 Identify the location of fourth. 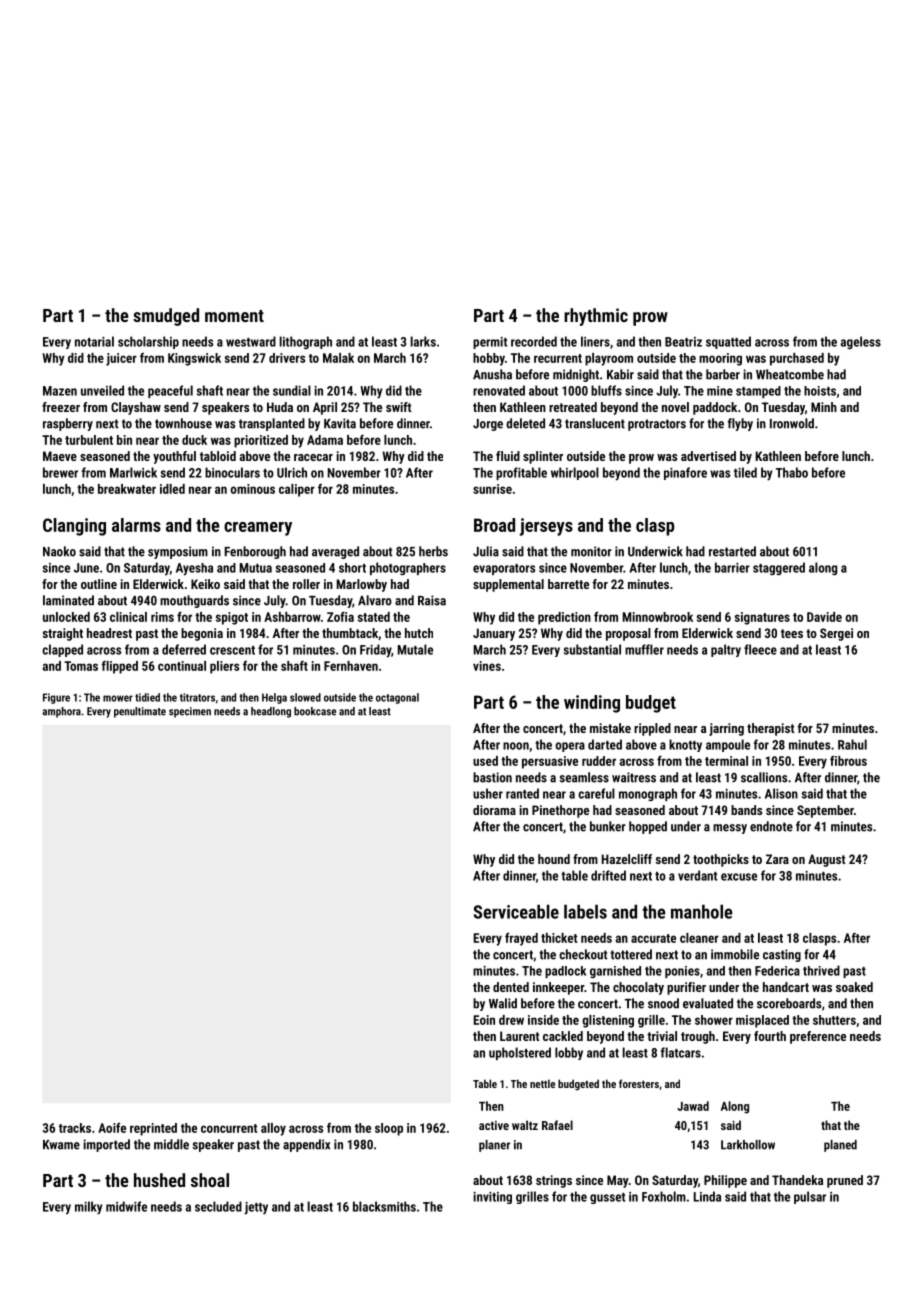
(770, 1036).
